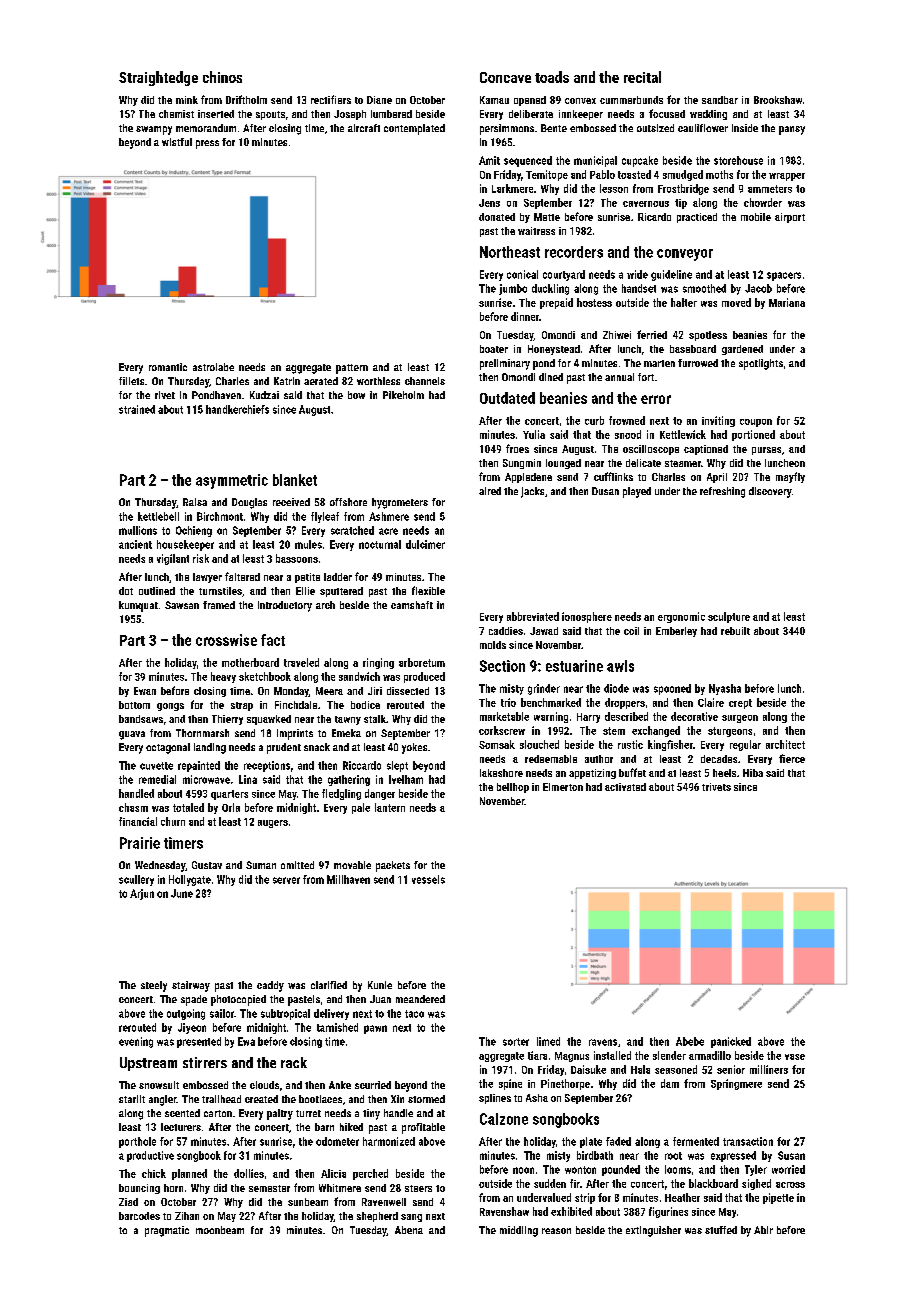  What do you see at coordinates (729, 617) in the screenshot?
I see `sculpture` at bounding box center [729, 617].
